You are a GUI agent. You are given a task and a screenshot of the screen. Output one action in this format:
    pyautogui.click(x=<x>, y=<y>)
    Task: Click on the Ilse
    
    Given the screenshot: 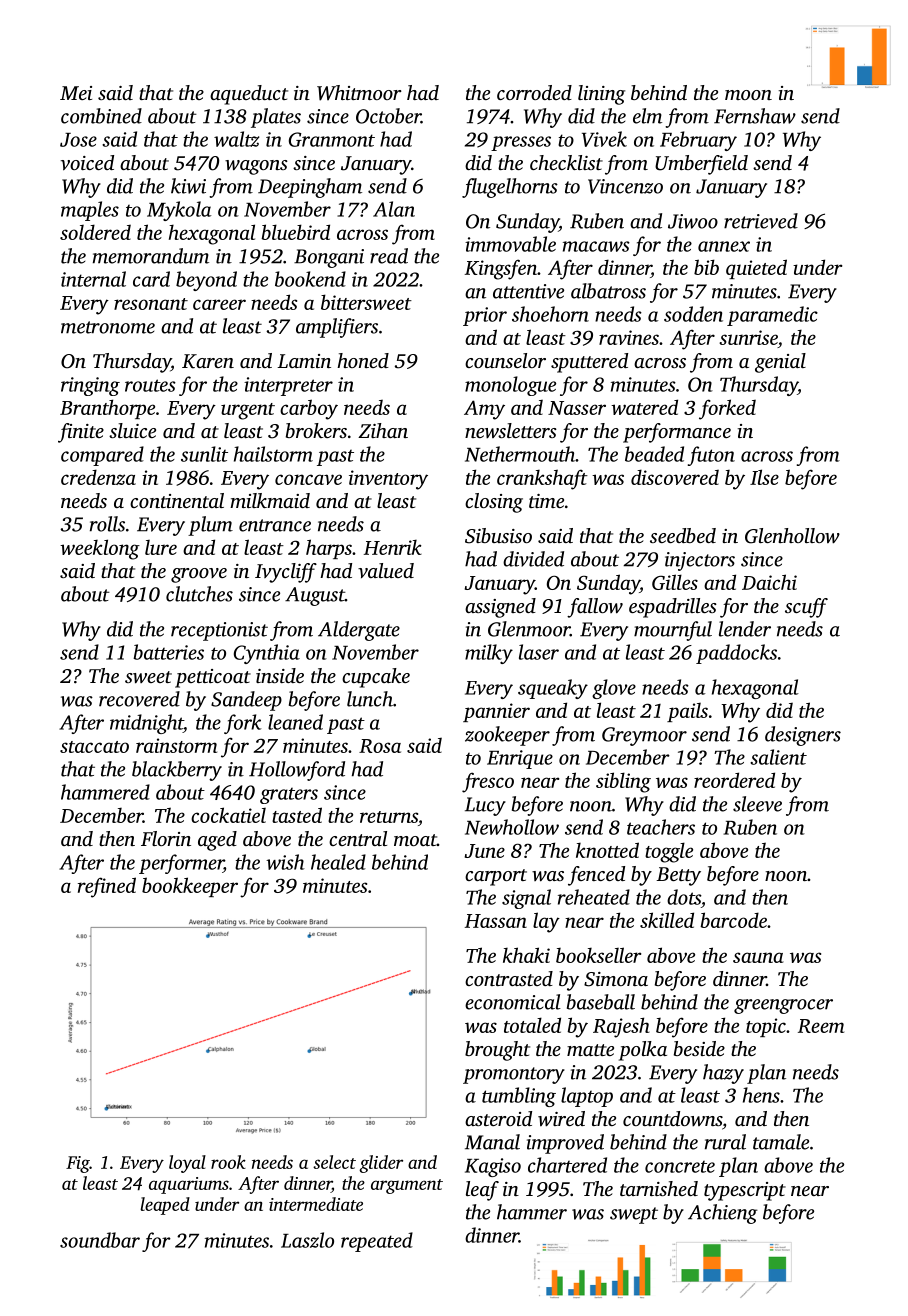 What is the action you would take?
    pyautogui.click(x=764, y=477)
